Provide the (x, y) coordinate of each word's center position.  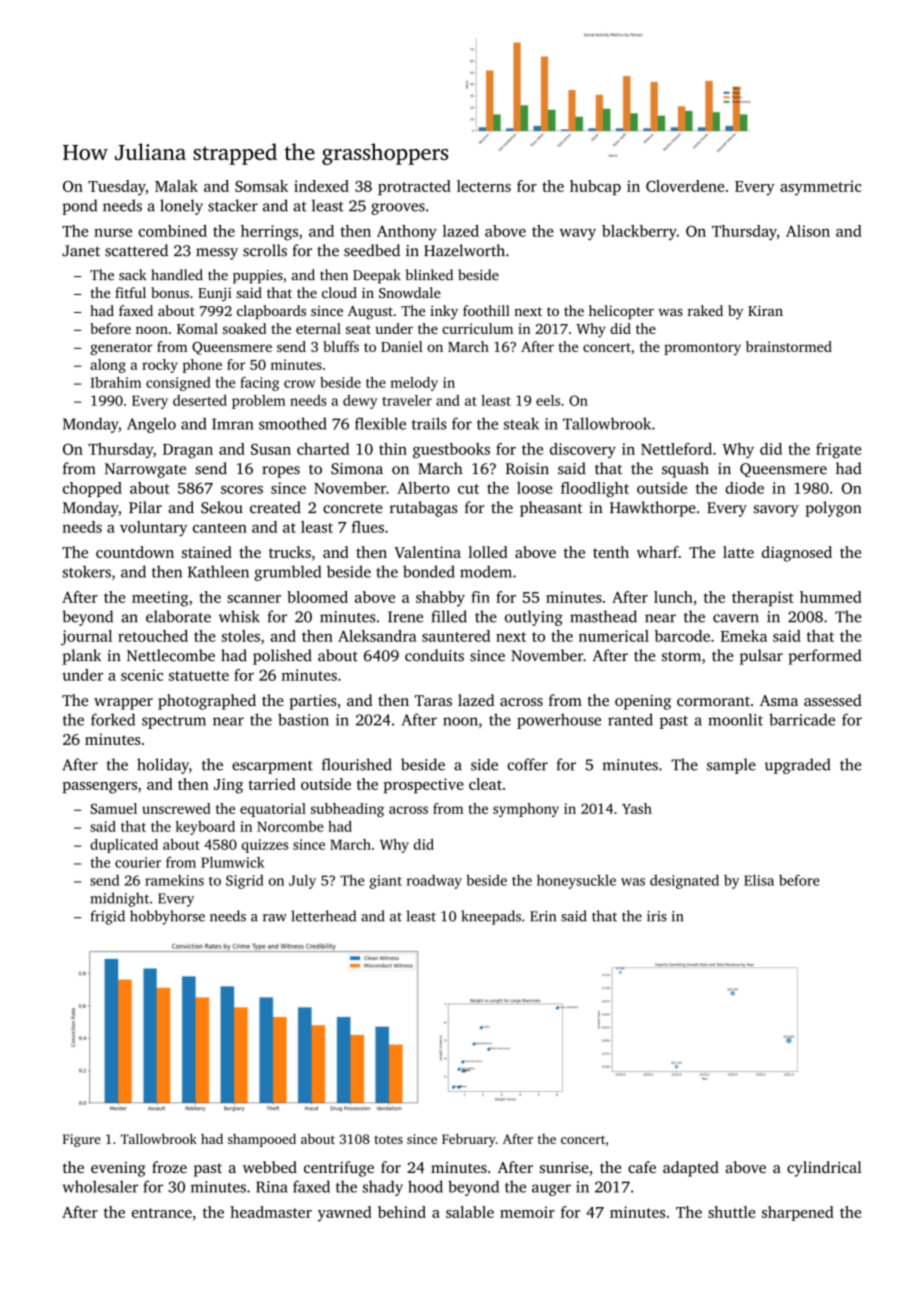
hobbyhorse (167, 917)
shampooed (262, 1140)
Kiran (765, 310)
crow (299, 384)
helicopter (621, 312)
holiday (163, 766)
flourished (357, 764)
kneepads (491, 917)
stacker (233, 205)
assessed (833, 700)
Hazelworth (464, 250)
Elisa (759, 880)
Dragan (188, 451)
